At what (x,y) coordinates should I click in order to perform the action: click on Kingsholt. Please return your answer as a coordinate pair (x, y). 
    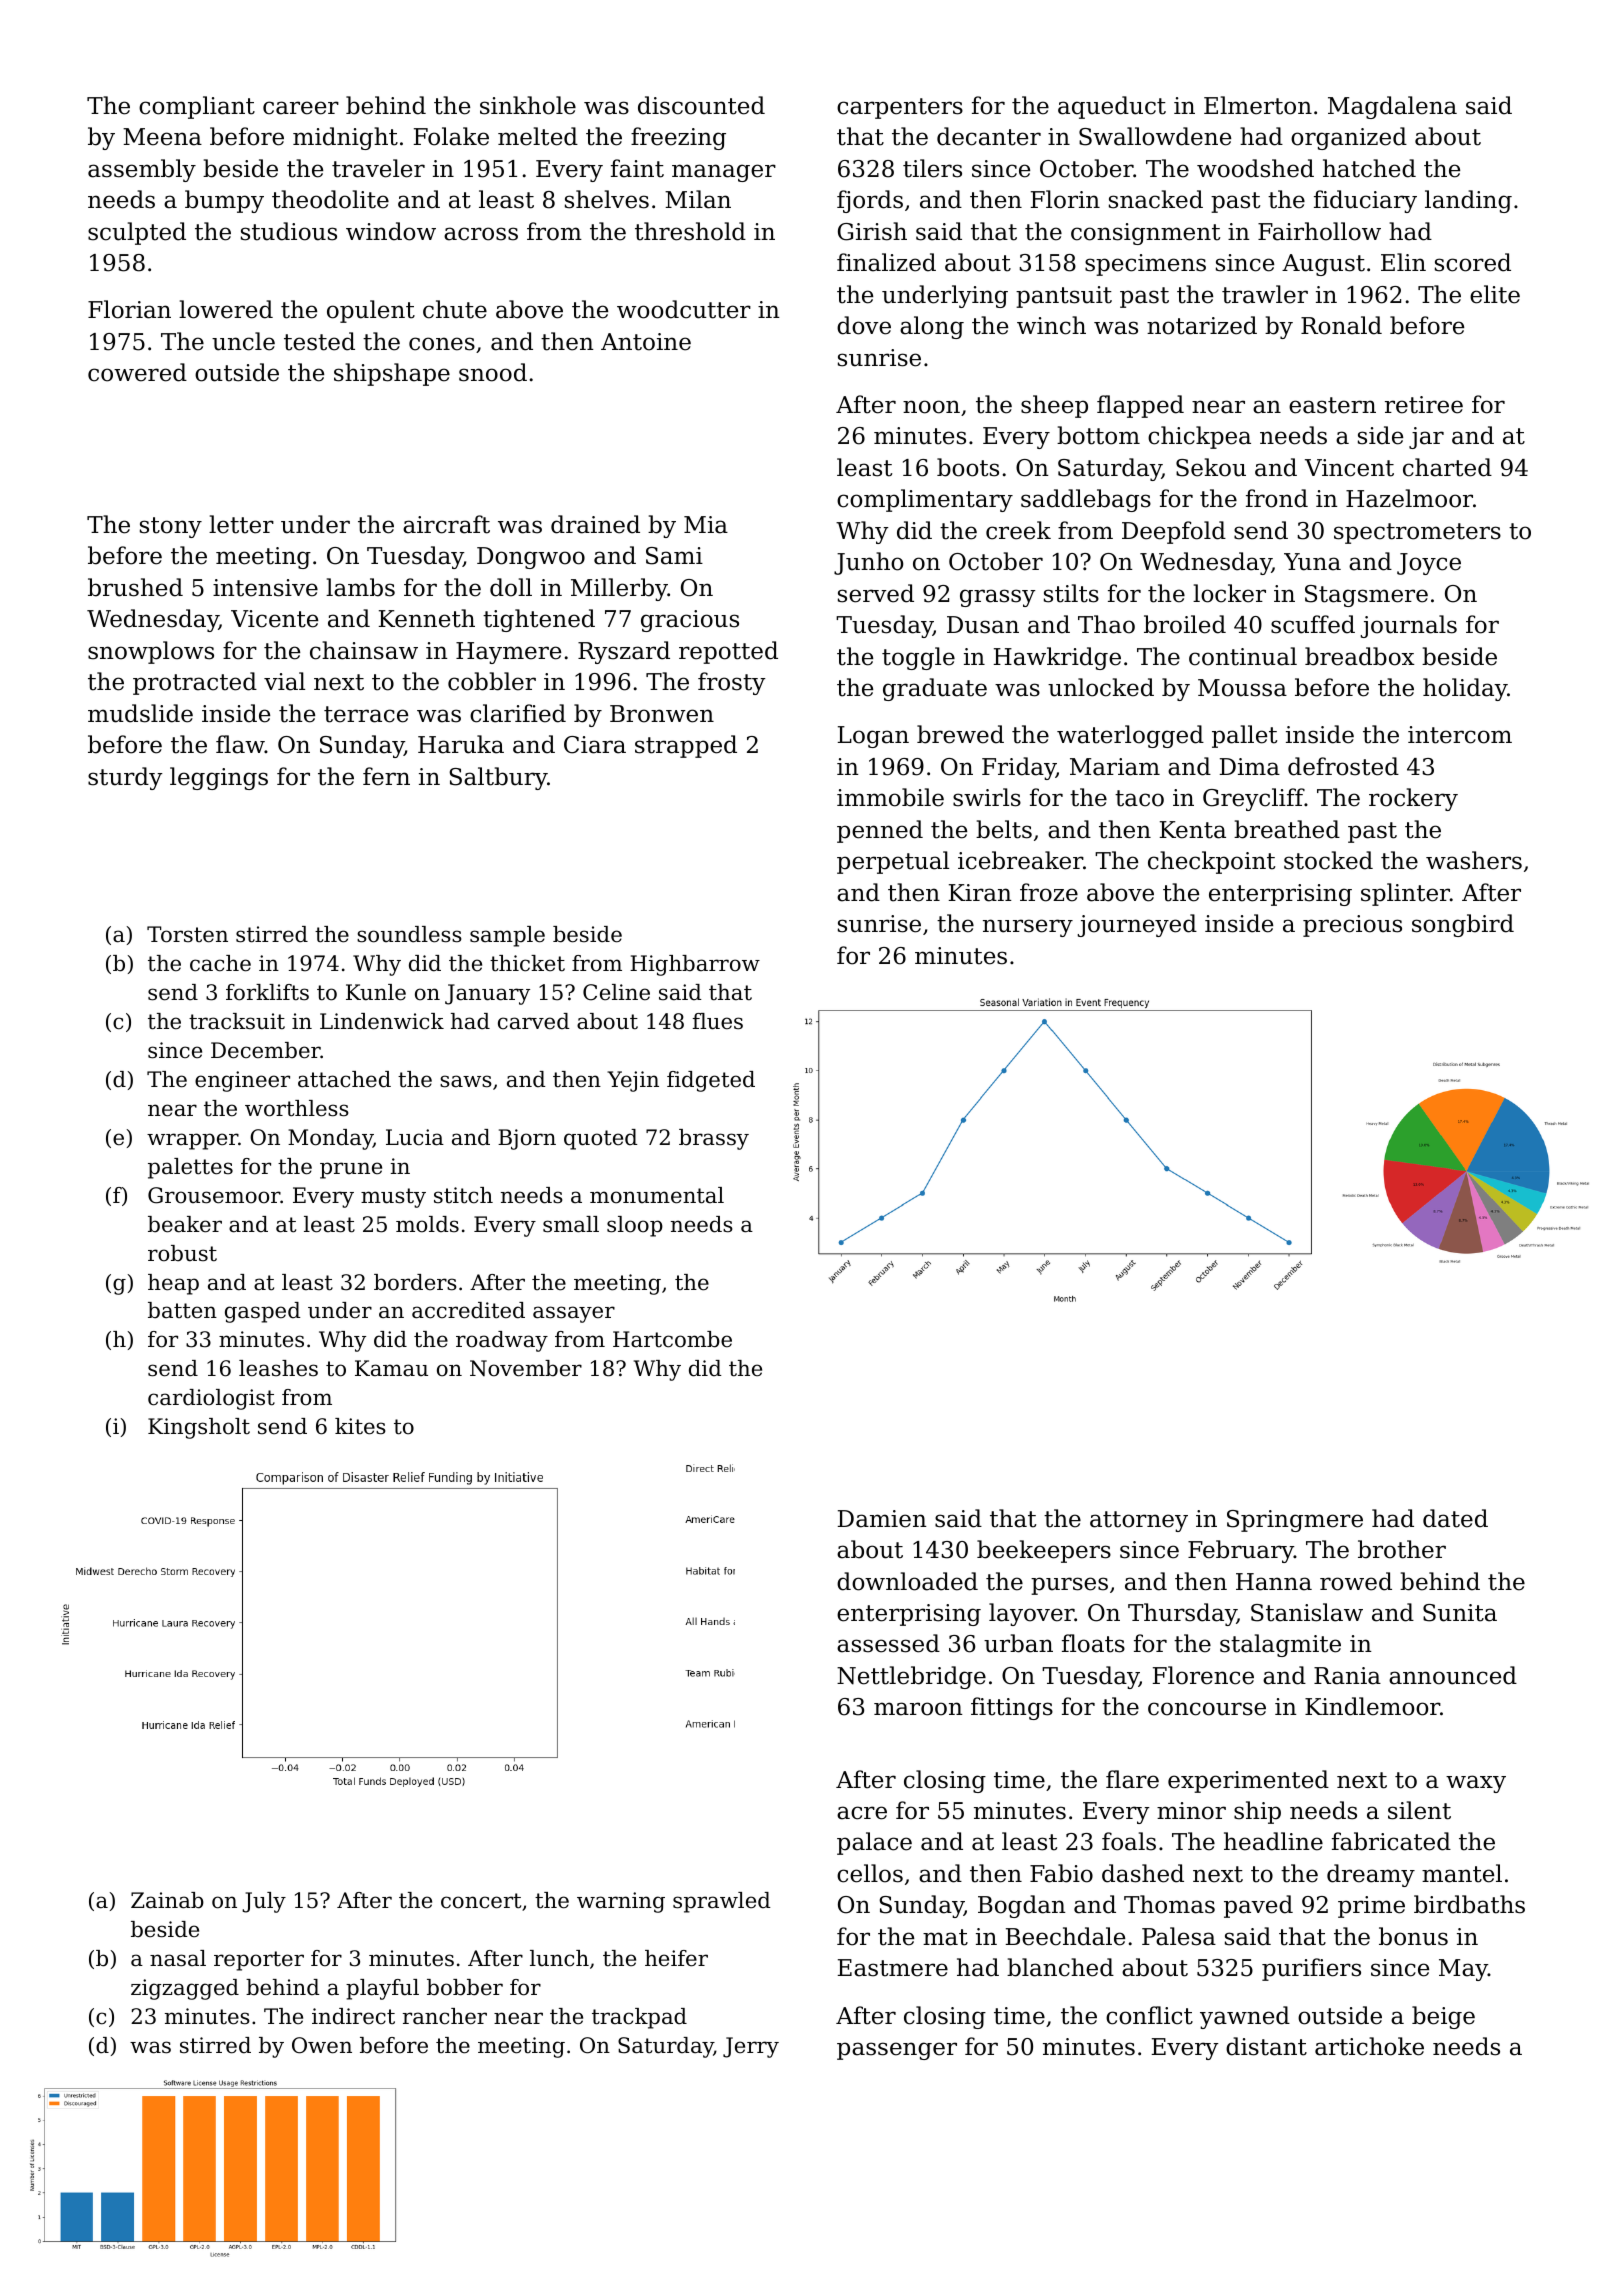
    Looking at the image, I should click on (199, 1428).
